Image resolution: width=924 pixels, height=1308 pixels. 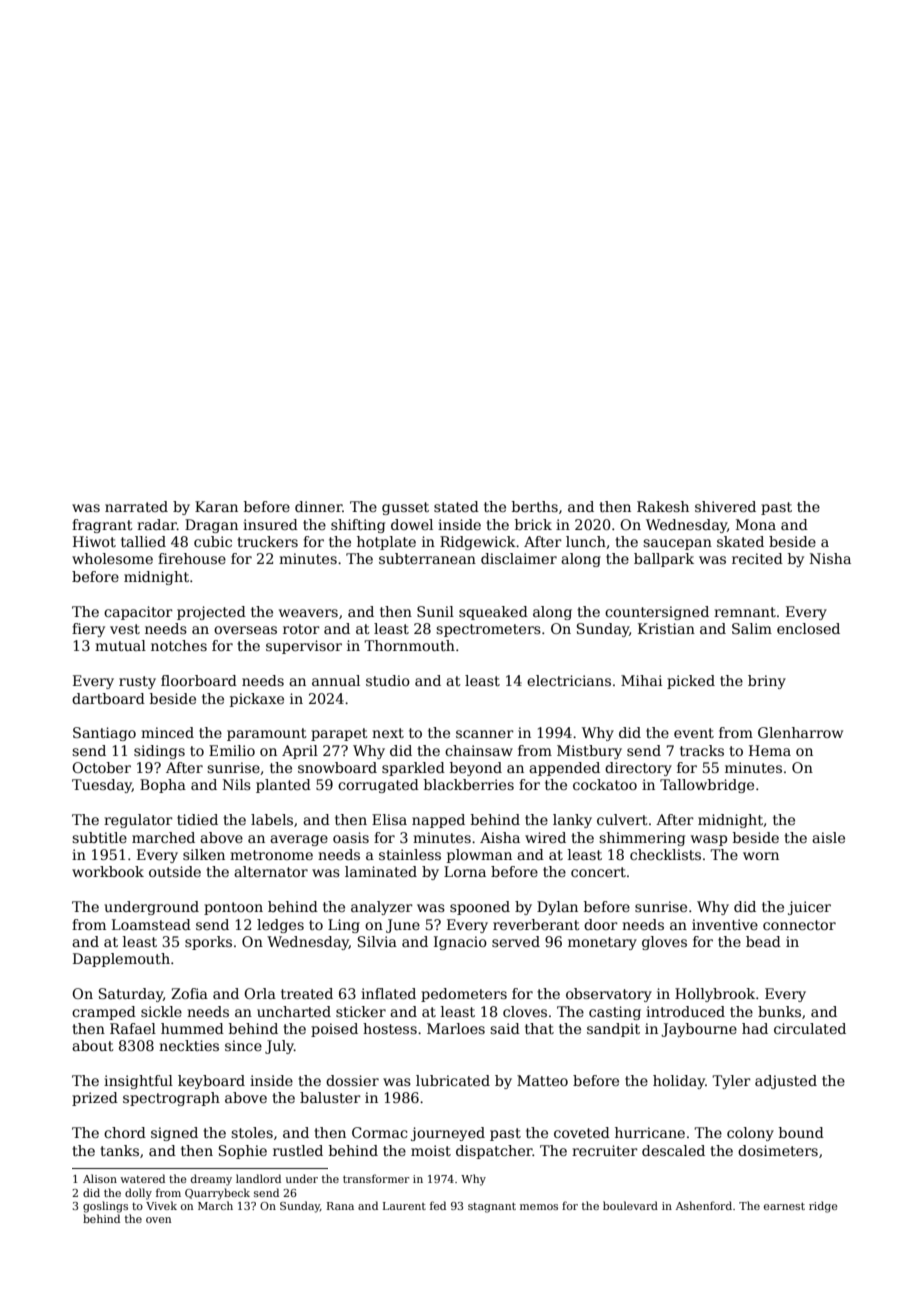 I want to click on analyzer, so click(x=382, y=908).
